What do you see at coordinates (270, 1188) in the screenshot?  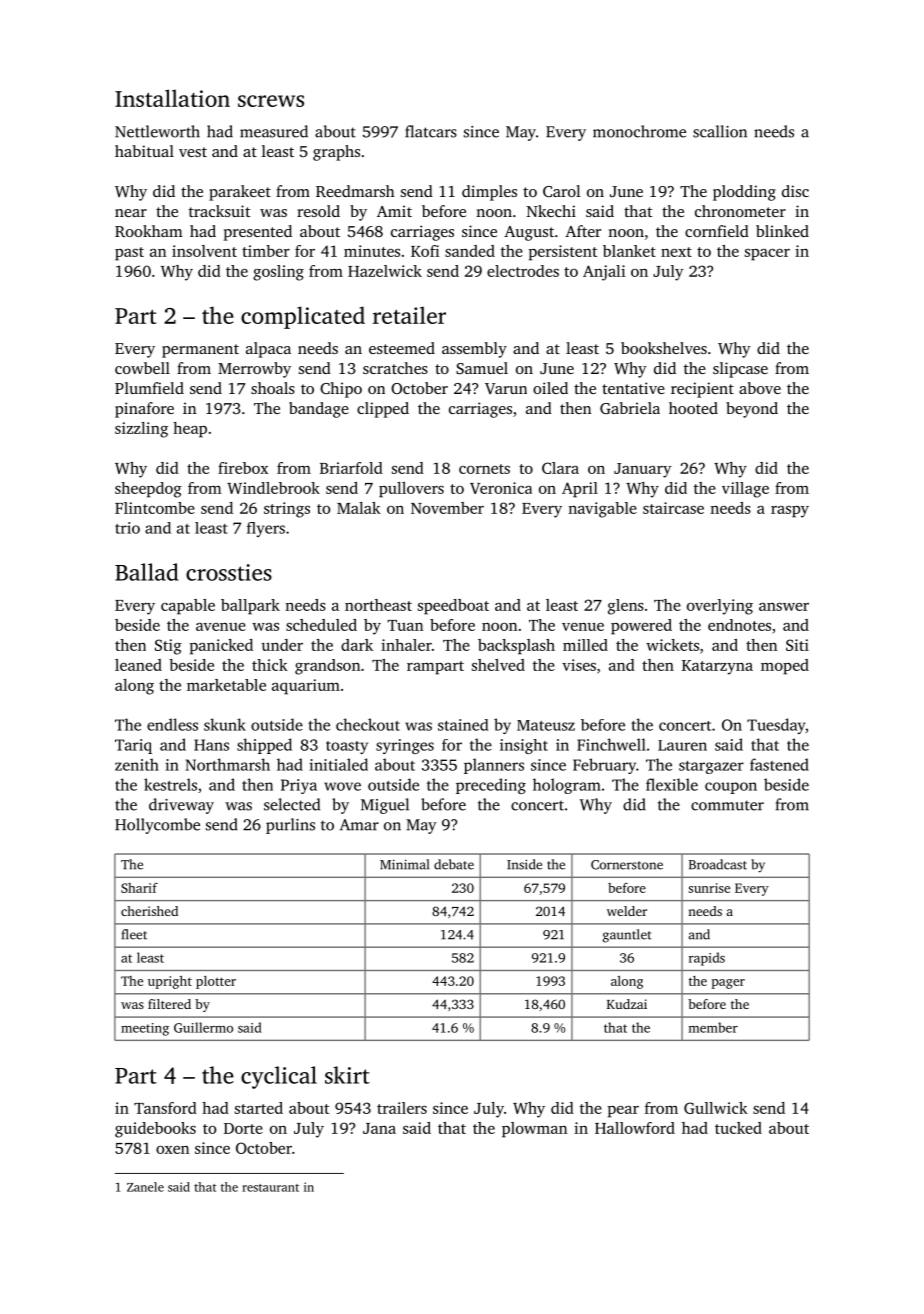 I see `restaurant` at bounding box center [270, 1188].
